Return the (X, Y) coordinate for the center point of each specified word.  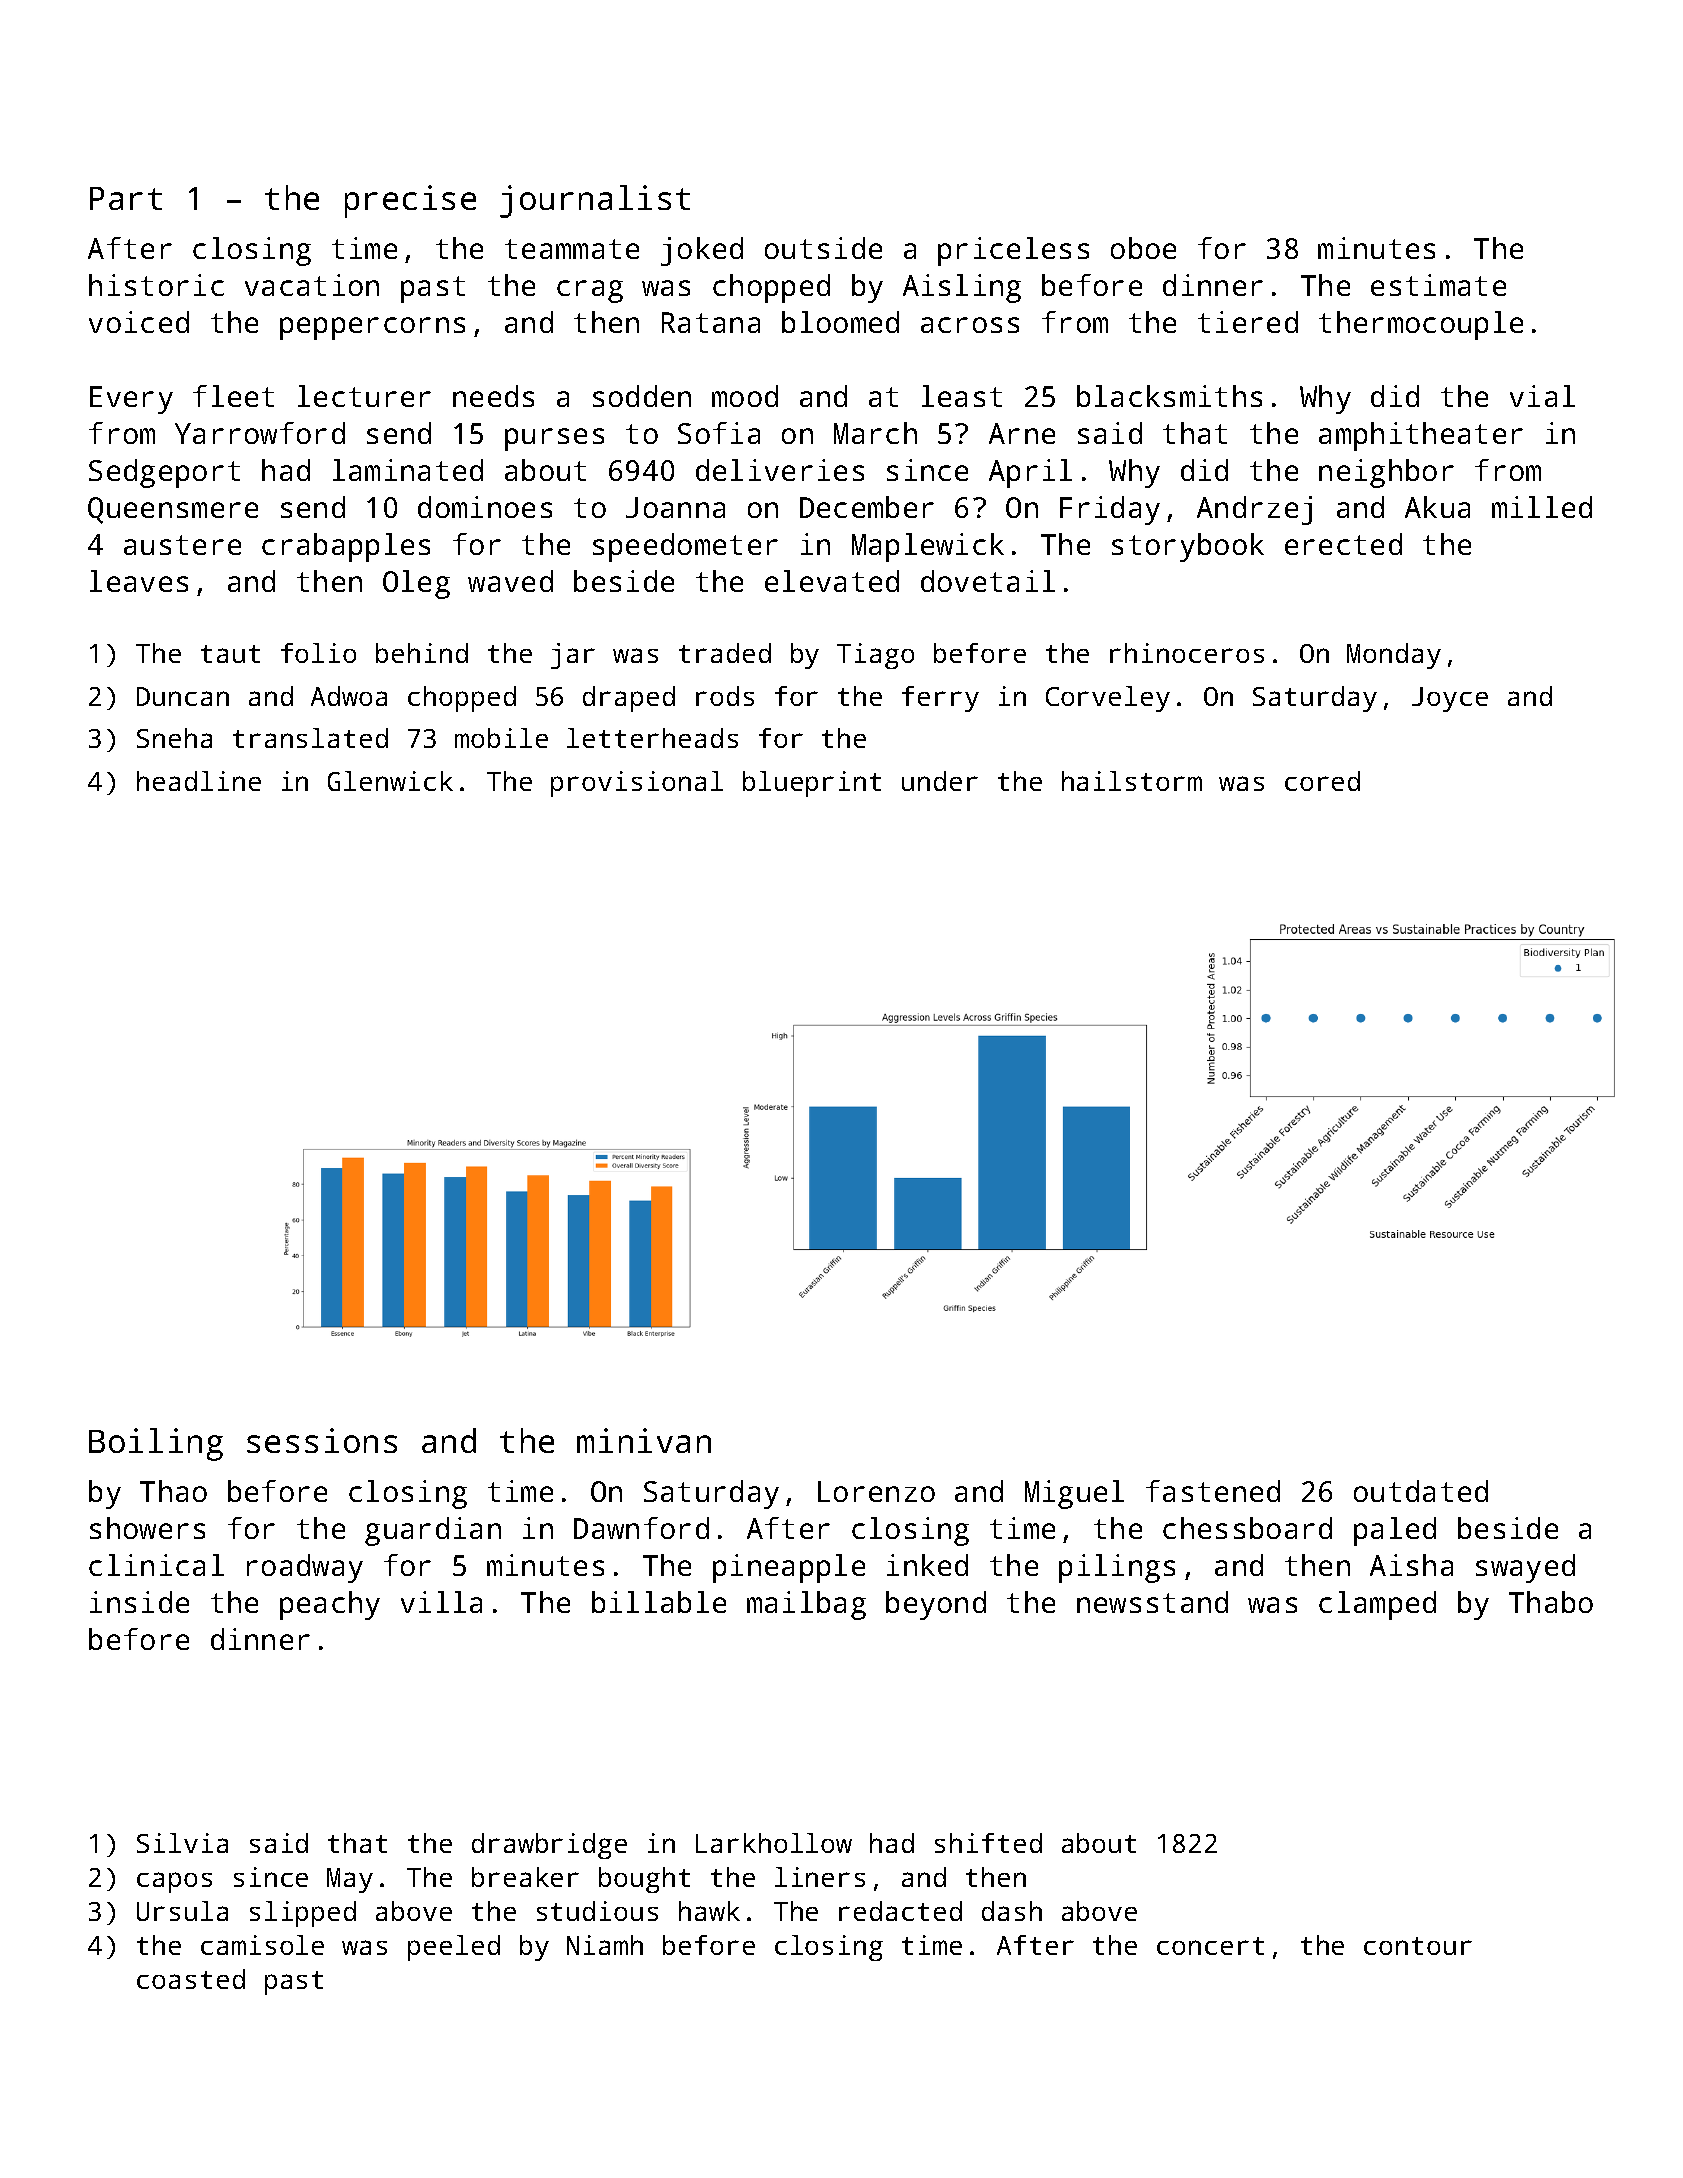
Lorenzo (876, 1491)
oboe (1143, 248)
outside (823, 248)
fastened (1213, 1491)
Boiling (156, 1444)
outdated (1421, 1491)
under (940, 781)
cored (1322, 781)
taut (230, 654)
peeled (454, 1948)
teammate (572, 249)
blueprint (812, 784)
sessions (322, 1440)
